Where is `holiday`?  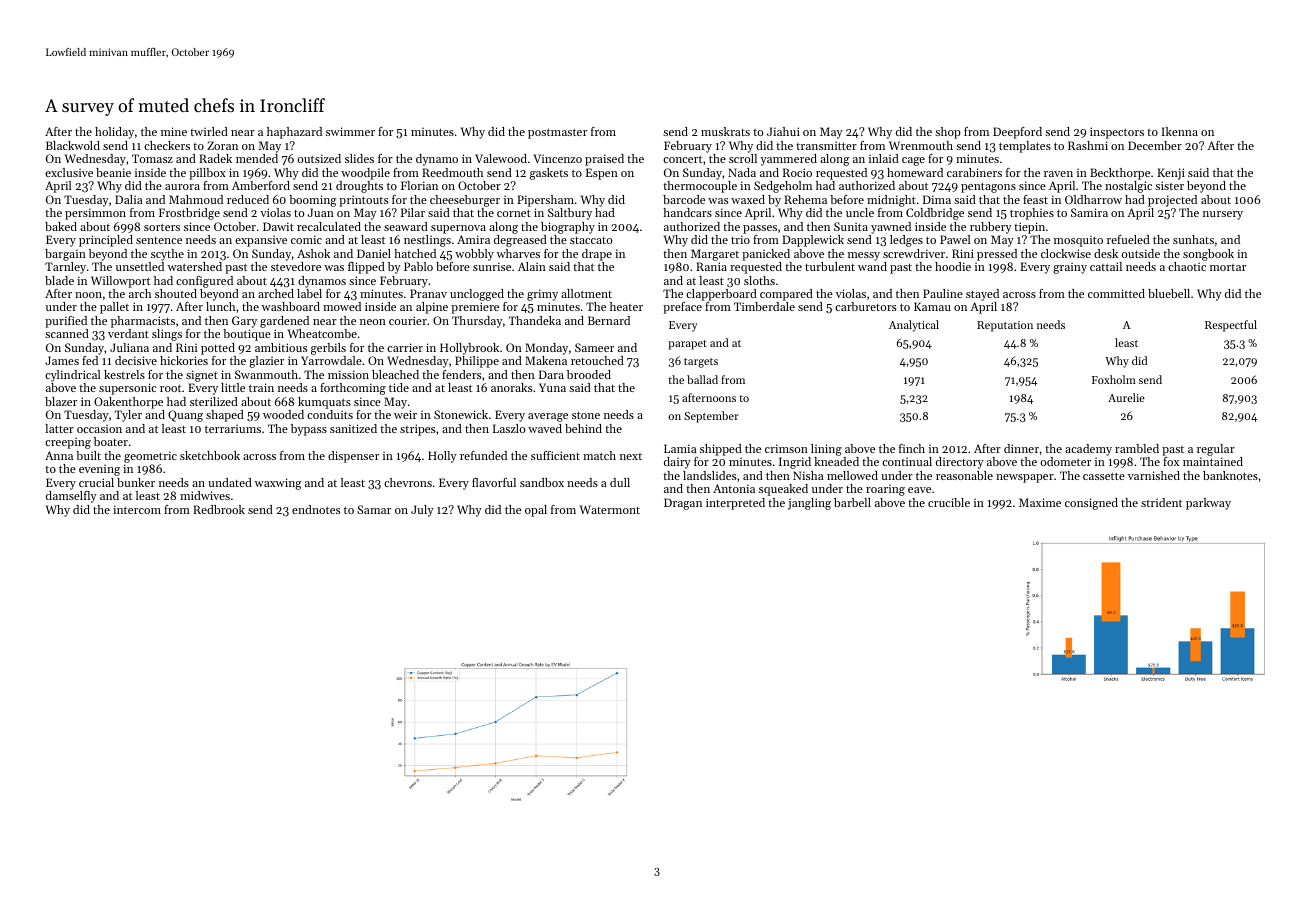 holiday is located at coordinates (114, 133).
